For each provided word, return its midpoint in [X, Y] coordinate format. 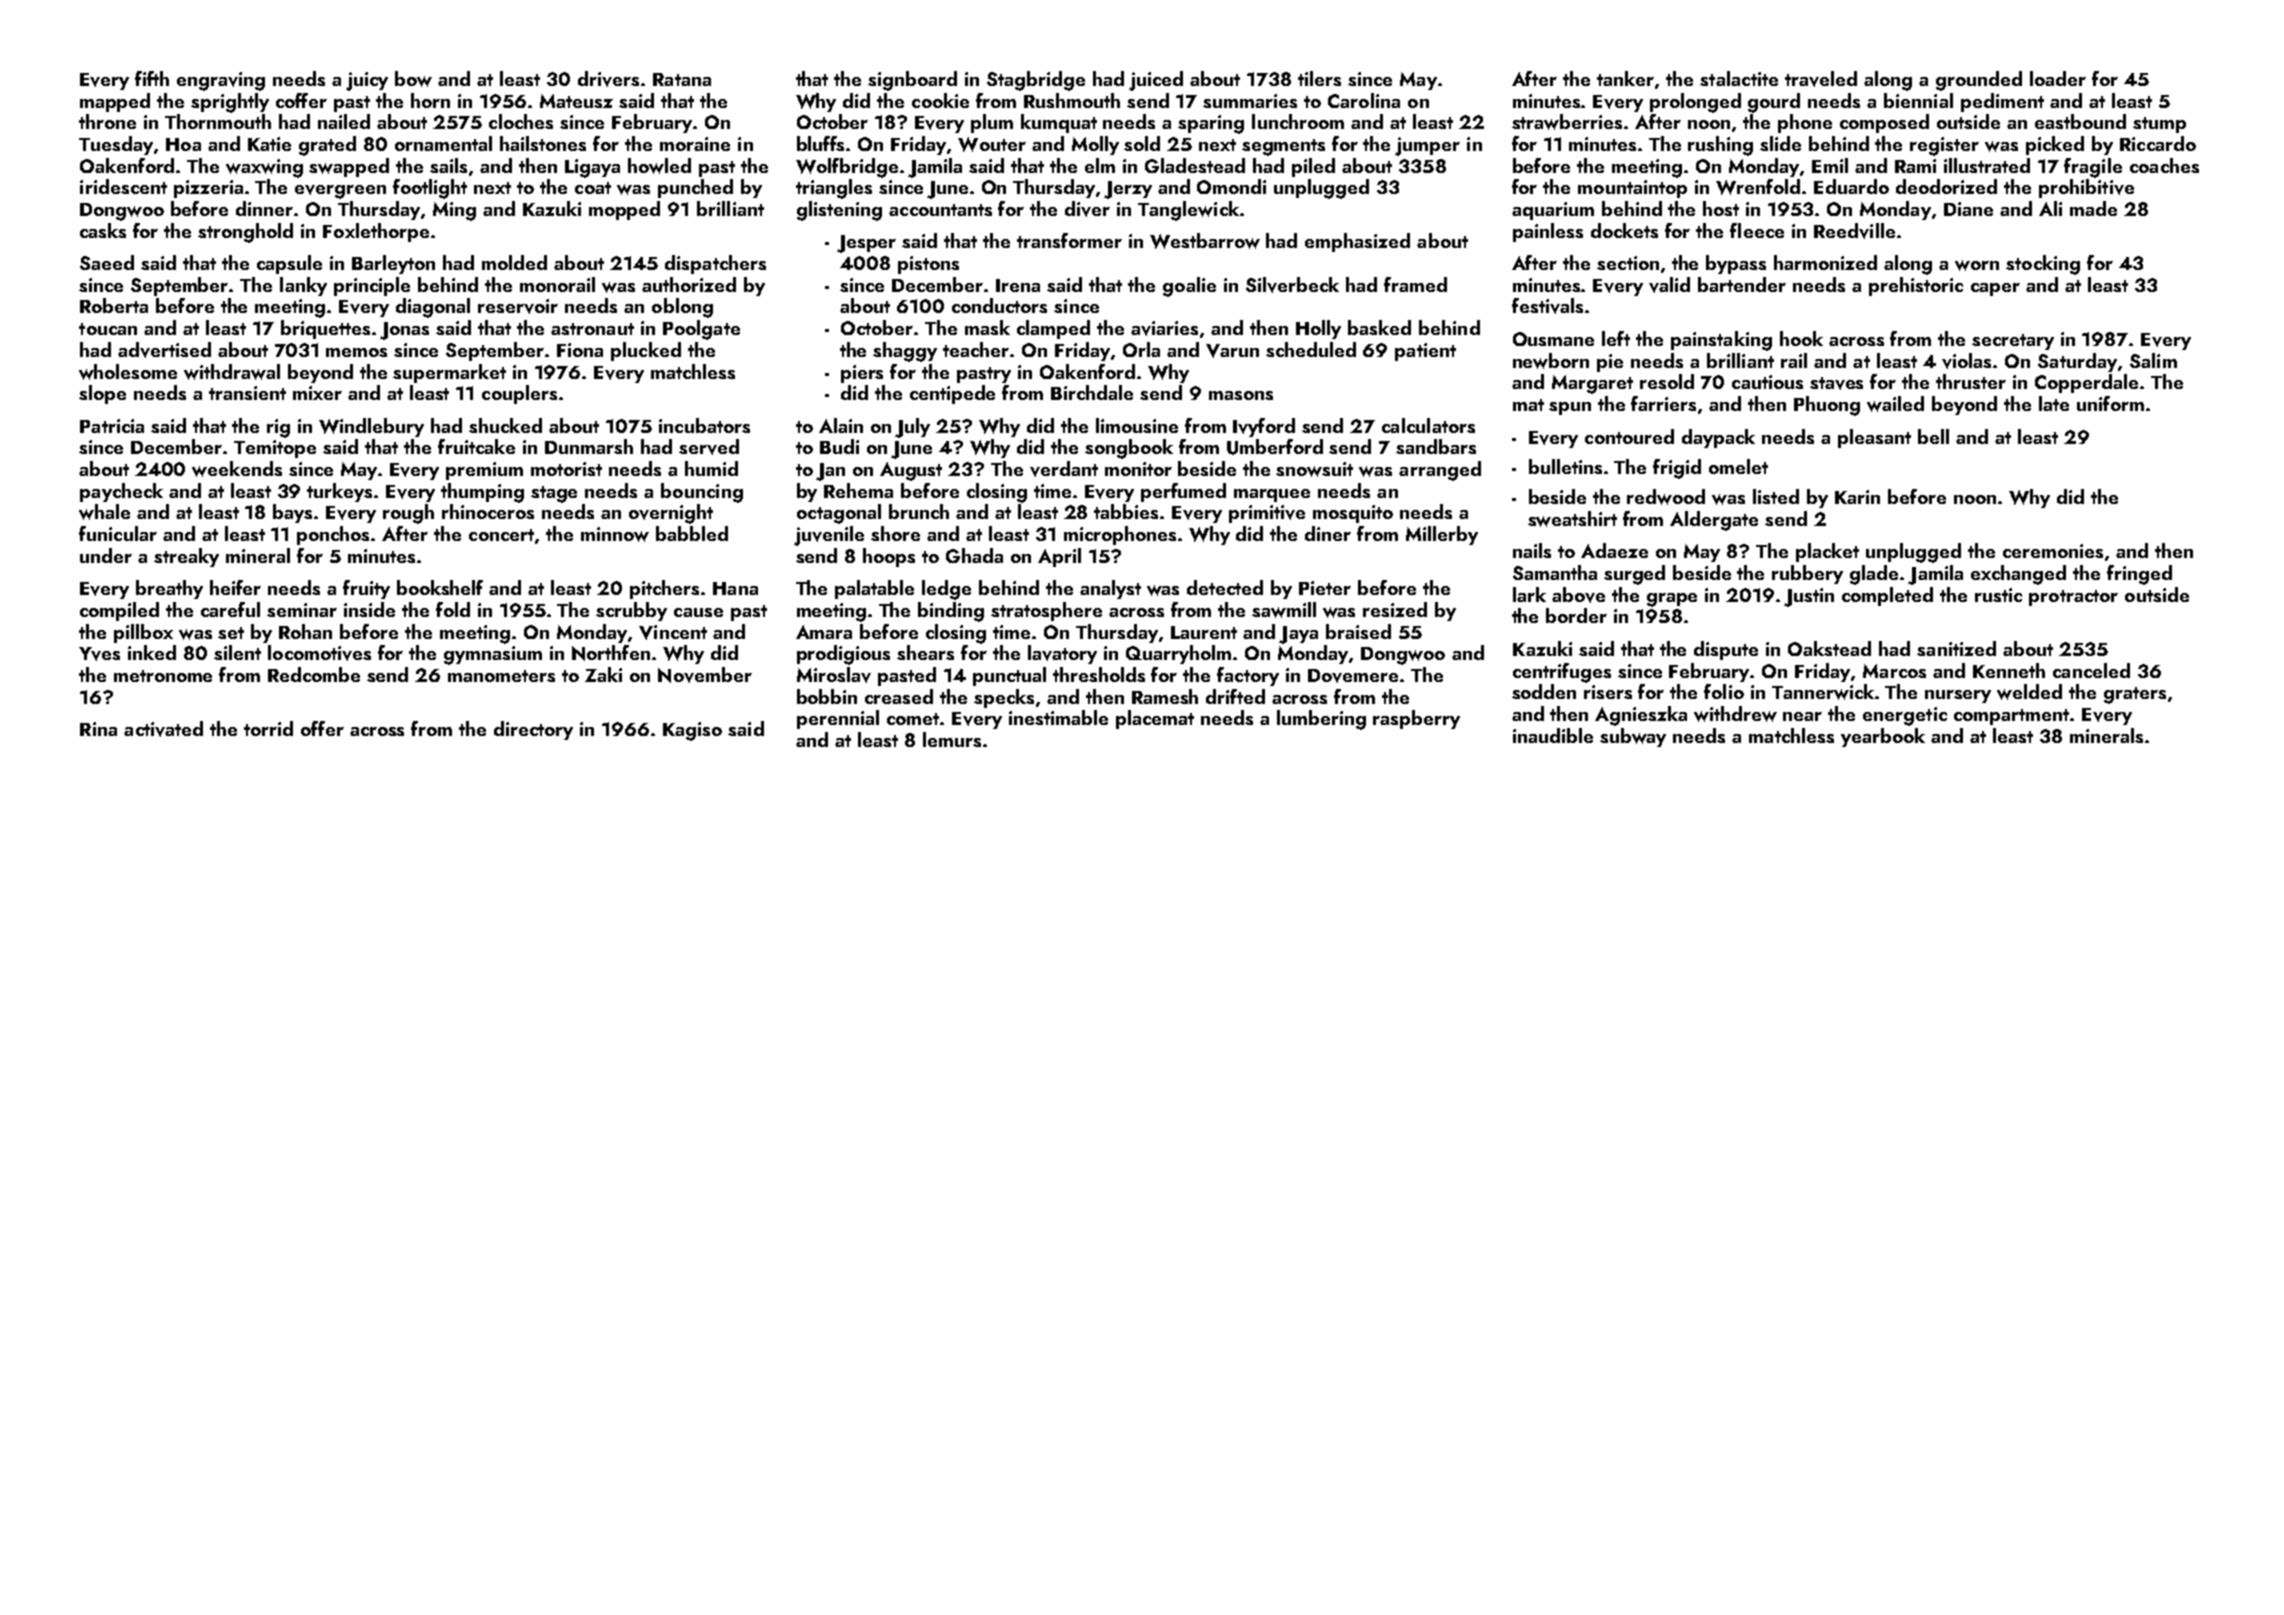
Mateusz [576, 101]
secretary [2013, 342]
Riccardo [2158, 143]
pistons [928, 265]
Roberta [114, 305]
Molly [1095, 145]
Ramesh [1165, 696]
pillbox [143, 633]
